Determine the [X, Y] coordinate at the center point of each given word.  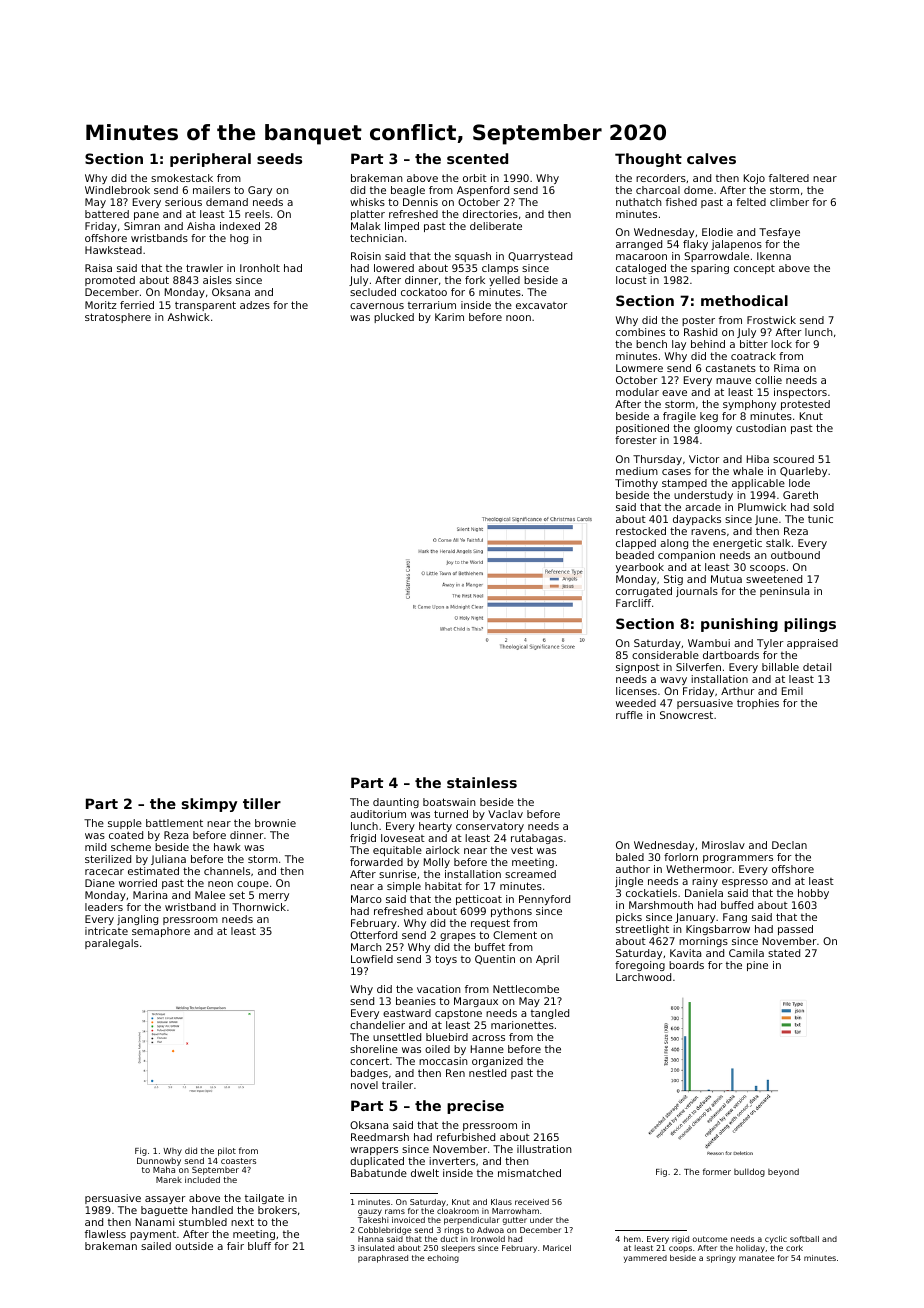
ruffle [629, 715]
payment [153, 1235]
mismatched [529, 1173]
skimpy [209, 805]
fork [475, 280]
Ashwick [189, 317]
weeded [636, 703]
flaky [695, 245]
